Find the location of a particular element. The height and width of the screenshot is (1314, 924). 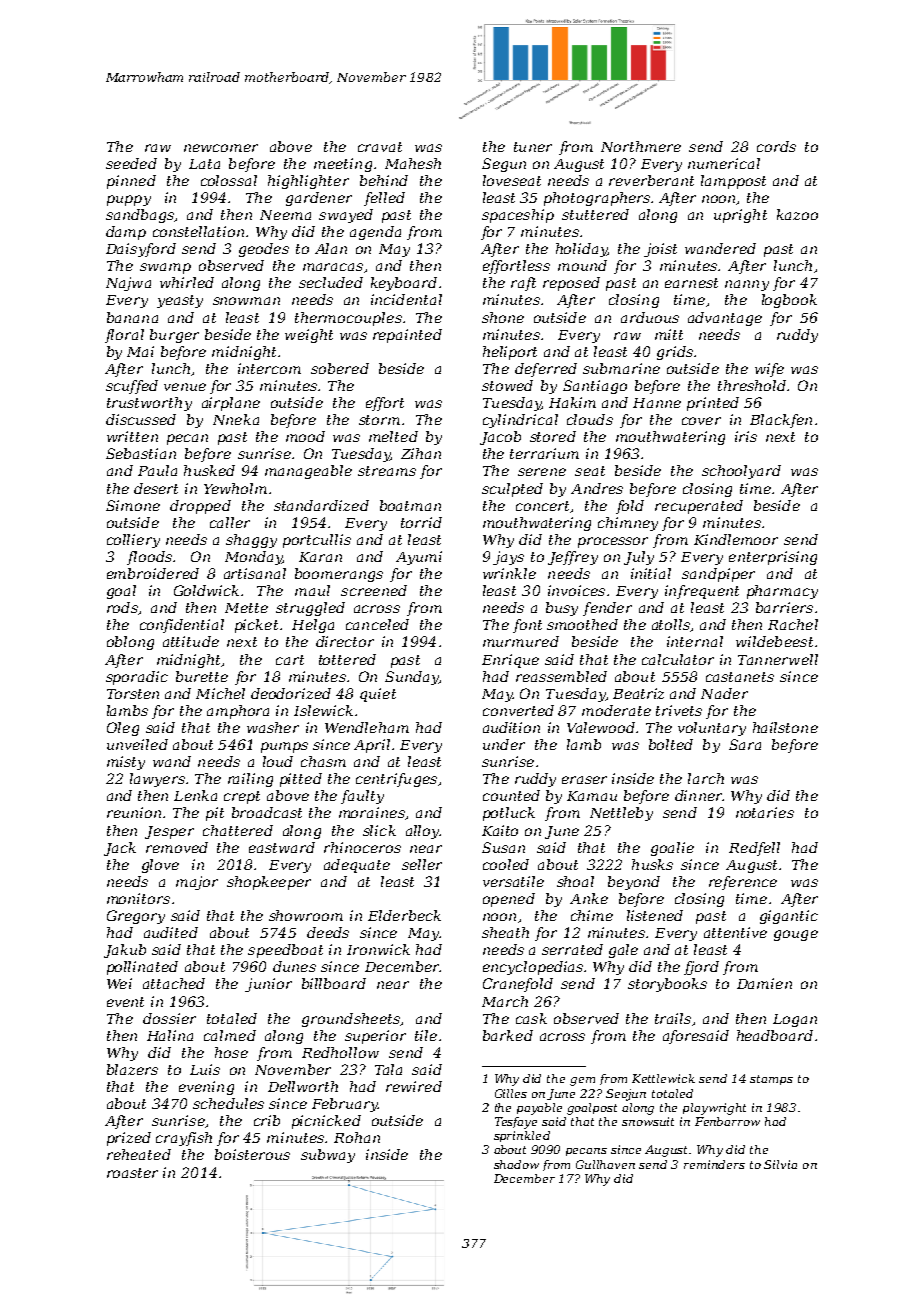

Silvia is located at coordinates (780, 1164).
